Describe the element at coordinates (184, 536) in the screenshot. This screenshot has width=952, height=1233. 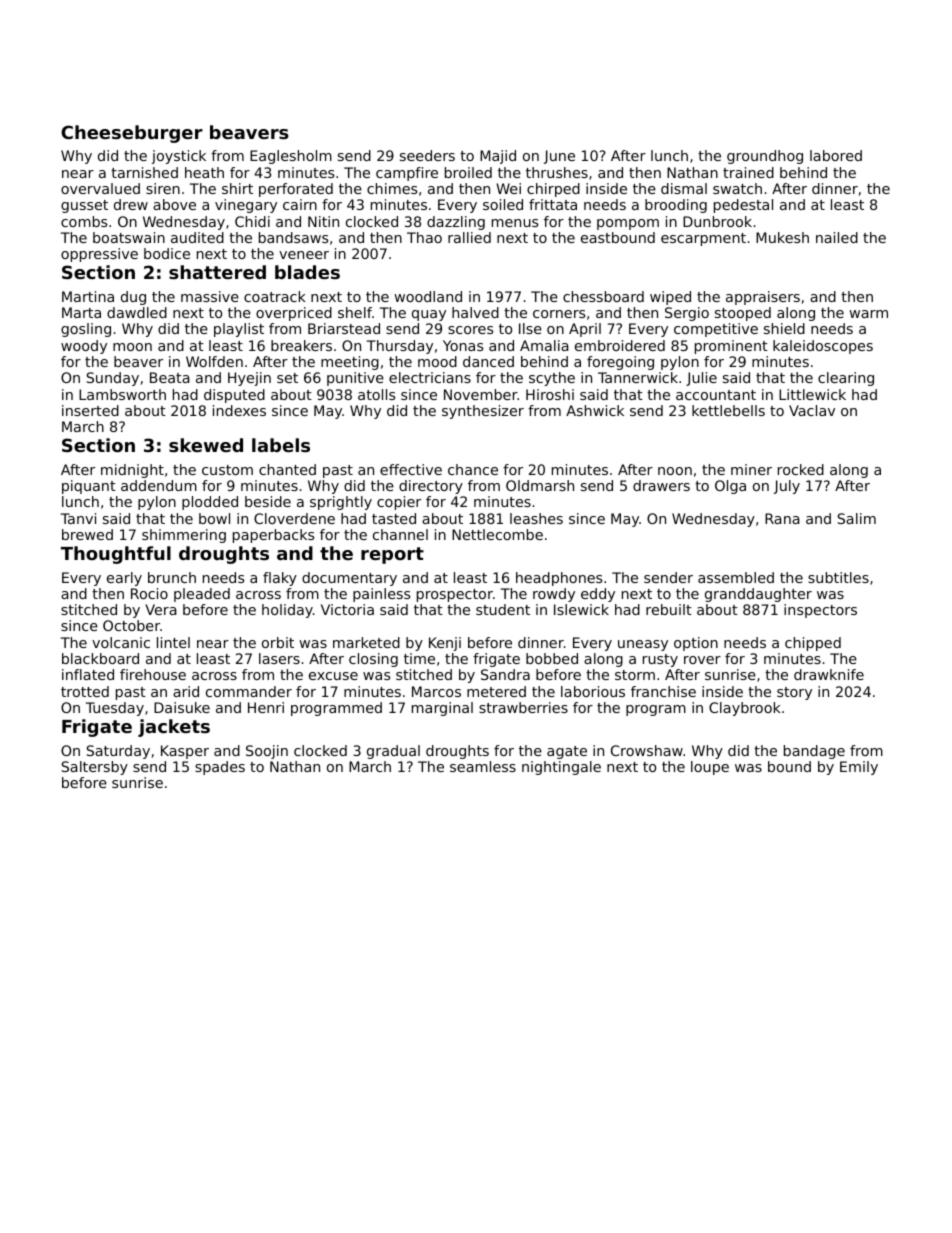
I see `shimmering` at that location.
